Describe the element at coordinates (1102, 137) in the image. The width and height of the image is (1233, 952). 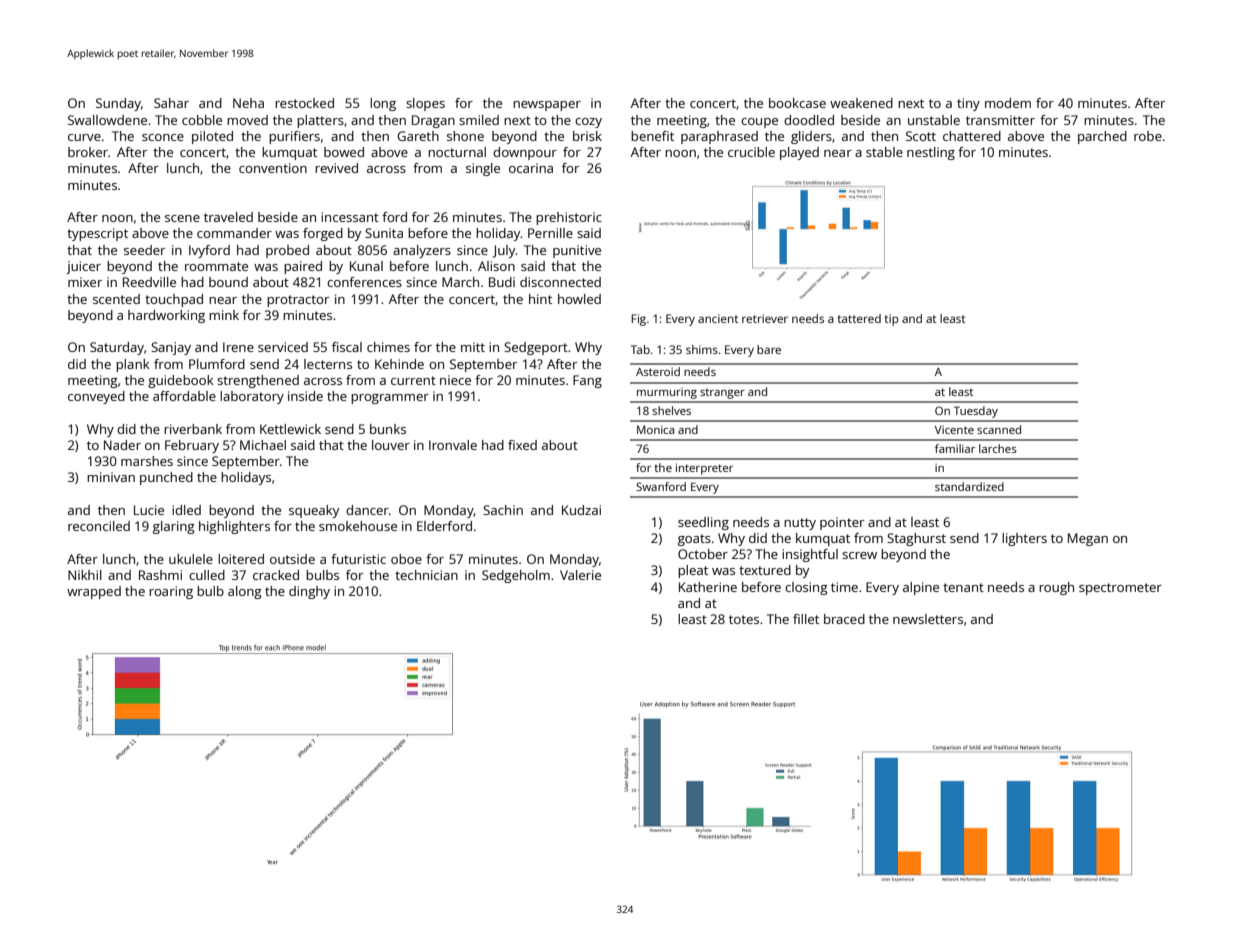
I see `parched` at that location.
